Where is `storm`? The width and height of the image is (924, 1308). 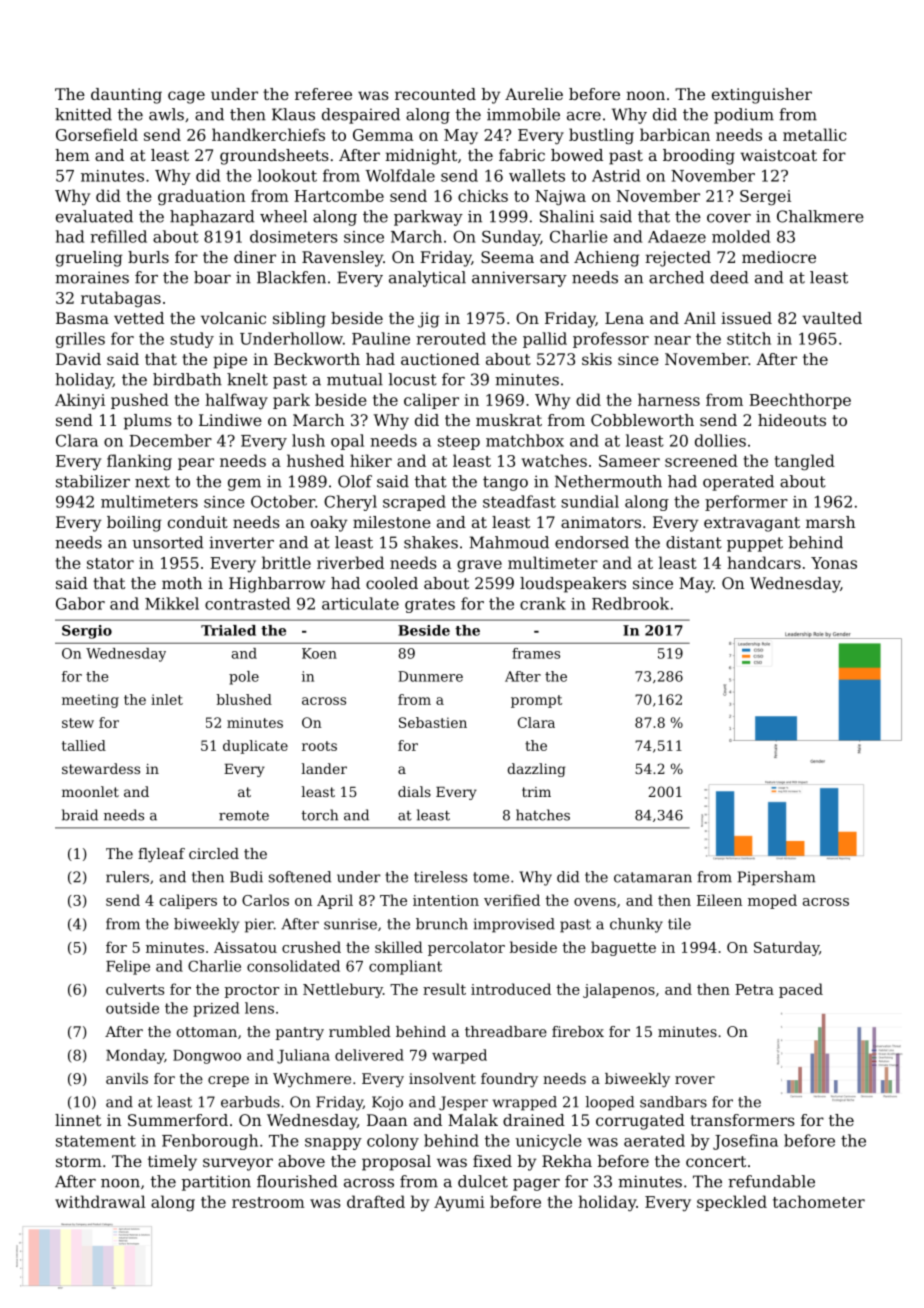 storm is located at coordinates (79, 1161).
